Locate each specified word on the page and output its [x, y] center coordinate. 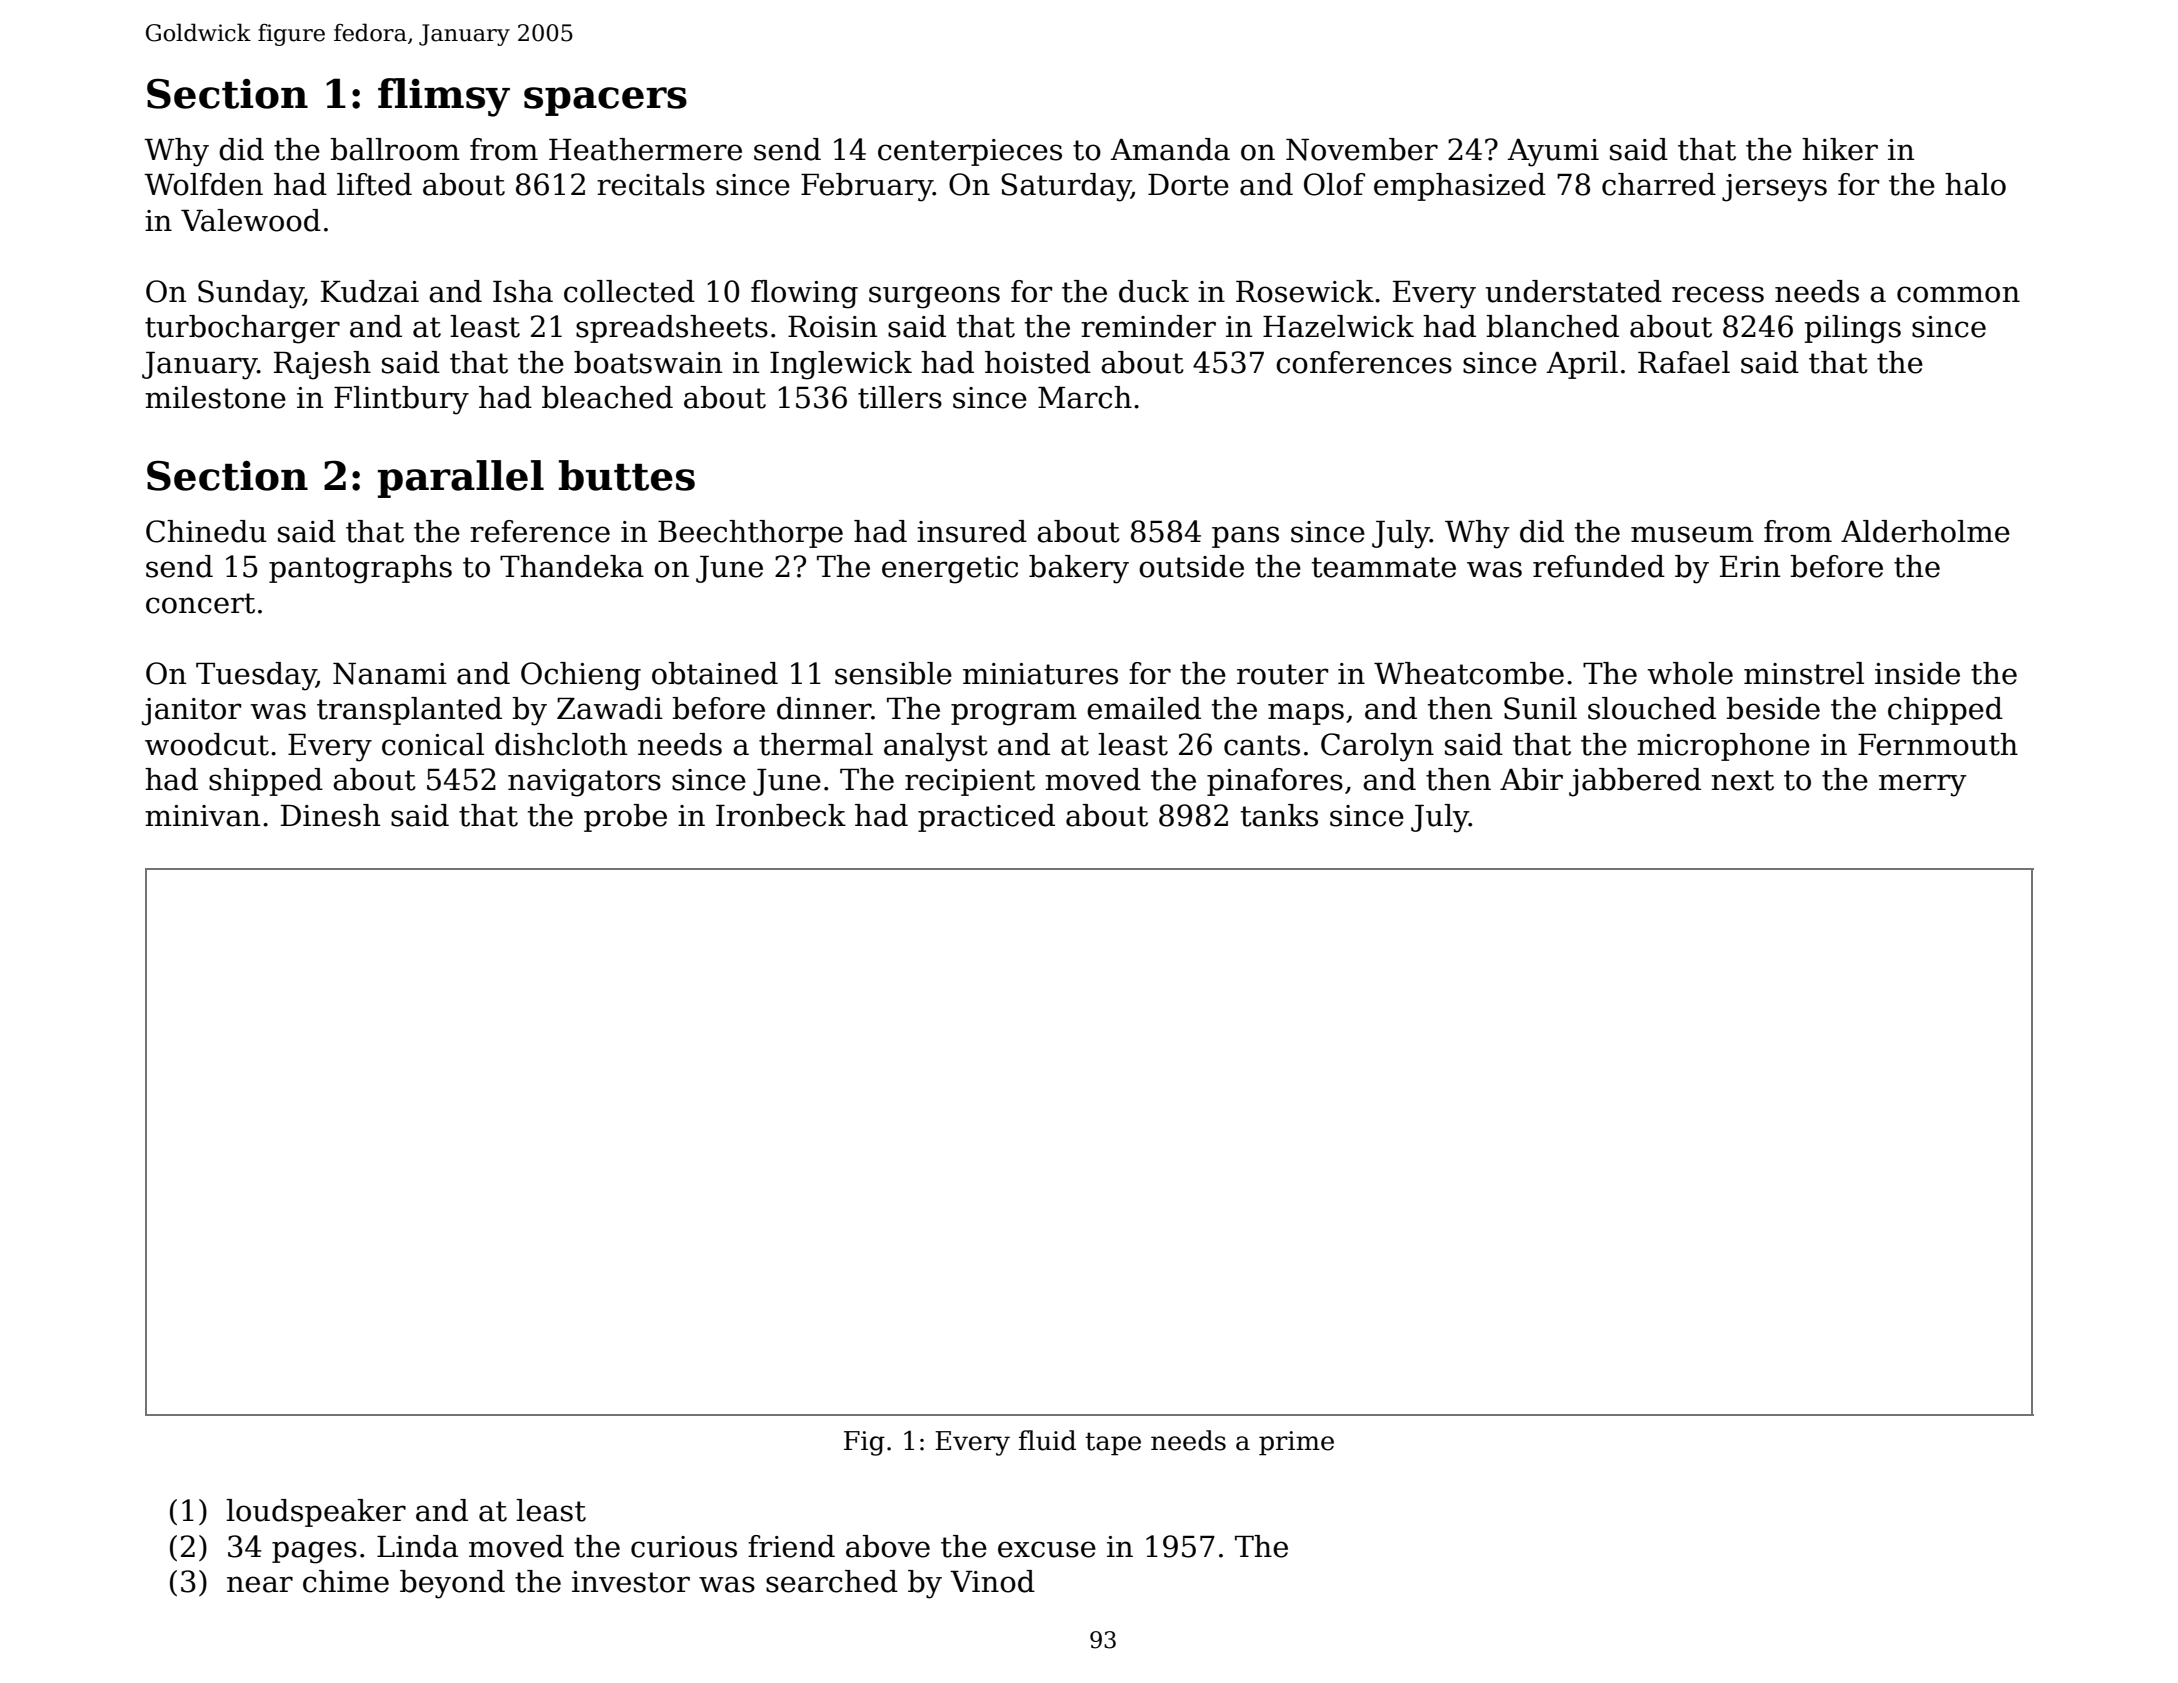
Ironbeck [781, 815]
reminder [1148, 326]
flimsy [444, 97]
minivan [202, 816]
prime [1296, 1443]
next [1742, 780]
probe [625, 818]
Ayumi [1553, 153]
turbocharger [242, 329]
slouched [1652, 708]
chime [346, 1581]
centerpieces [970, 152]
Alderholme [1925, 531]
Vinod [992, 1581]
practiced [986, 818]
